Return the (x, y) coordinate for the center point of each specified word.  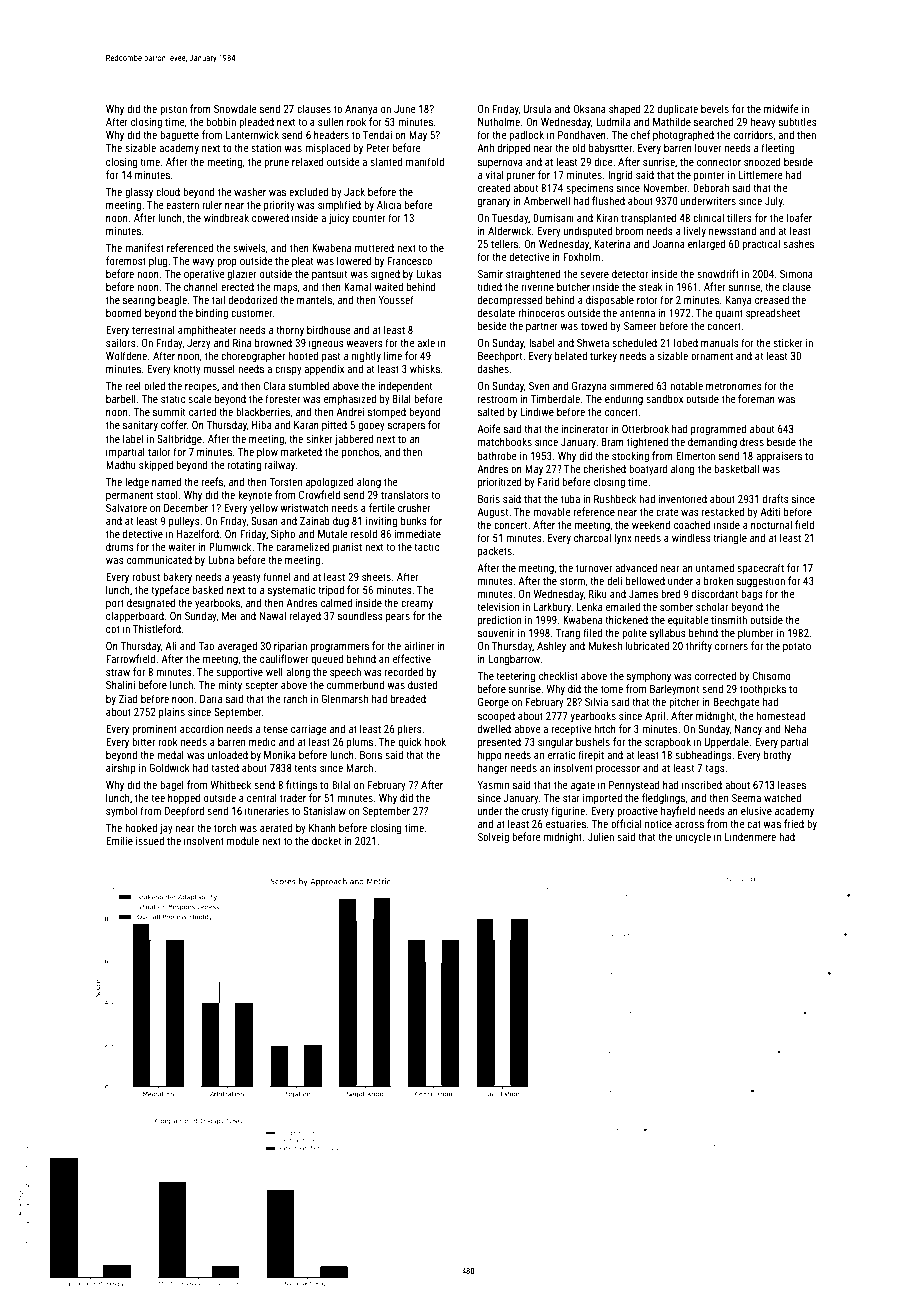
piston (173, 110)
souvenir (496, 633)
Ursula (537, 108)
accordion (201, 728)
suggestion (761, 582)
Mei (229, 616)
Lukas (429, 273)
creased (772, 299)
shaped (624, 109)
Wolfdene (126, 355)
